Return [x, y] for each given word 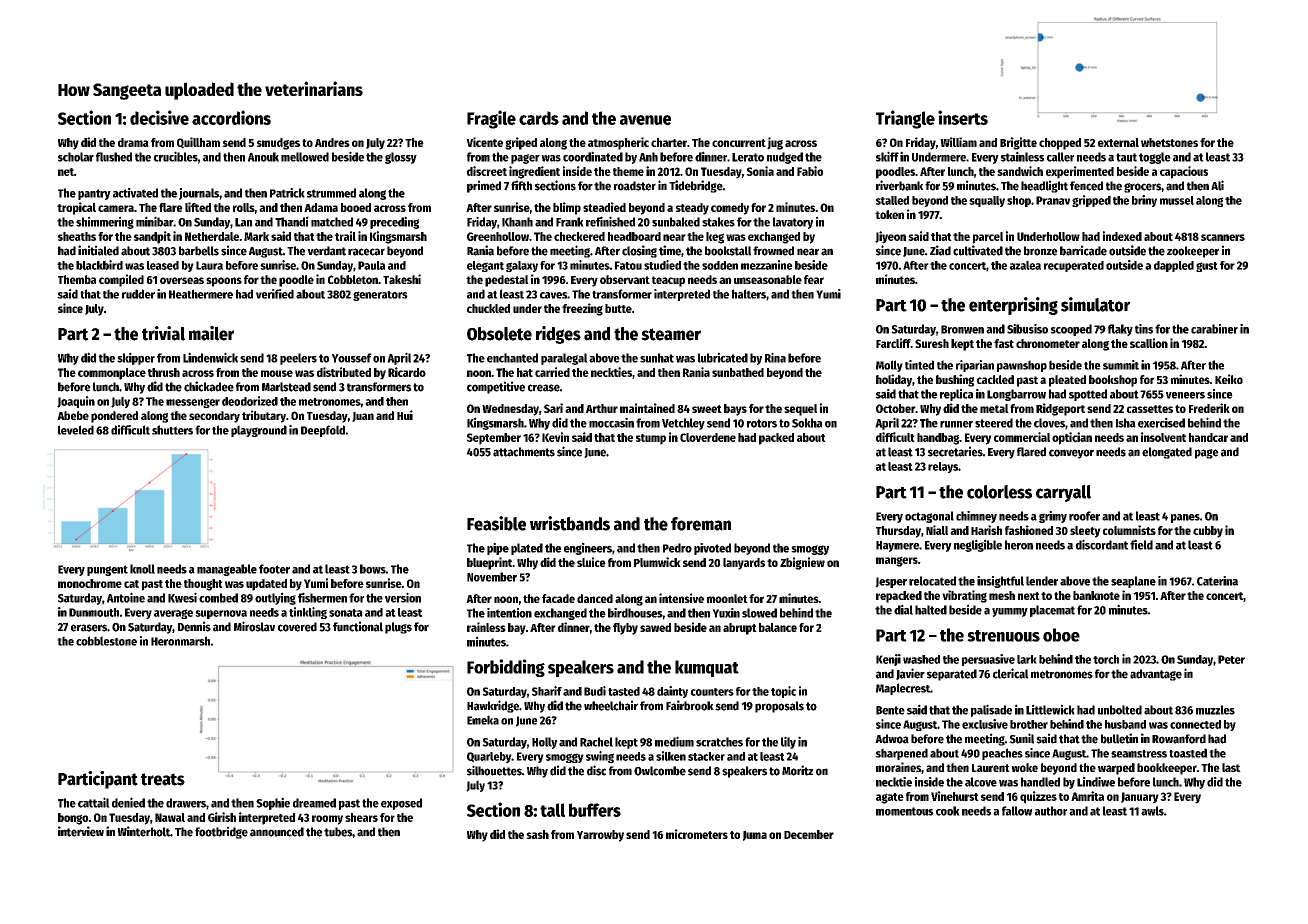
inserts [963, 117]
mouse [277, 373]
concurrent [739, 143]
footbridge [221, 832]
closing [639, 251]
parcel [988, 238]
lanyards [744, 564]
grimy [1053, 517]
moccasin [611, 422]
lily [788, 742]
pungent [107, 570]
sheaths [77, 236]
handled [1040, 782]
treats [163, 779]
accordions [231, 117]
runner [956, 424]
